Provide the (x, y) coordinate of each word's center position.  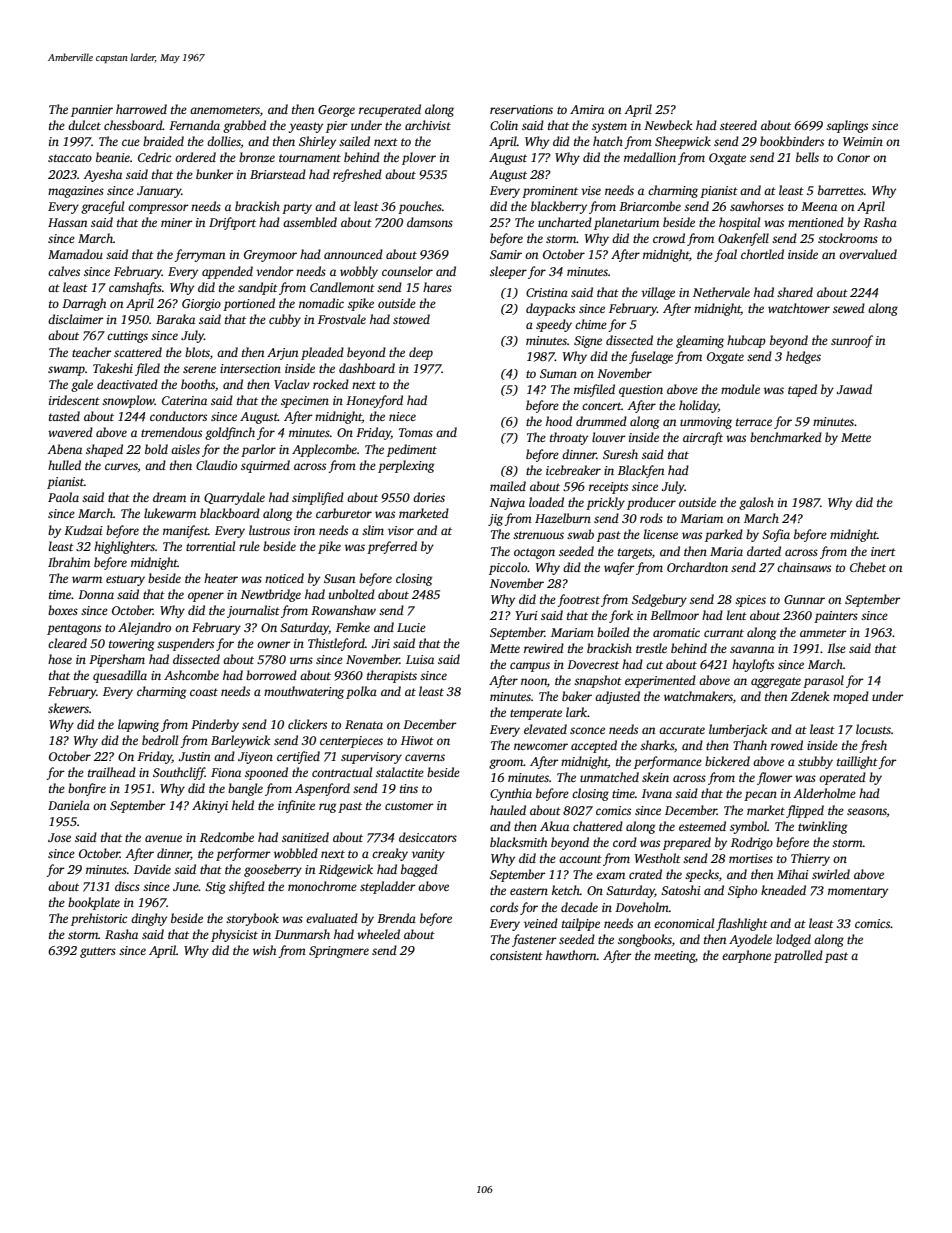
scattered (138, 352)
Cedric (154, 157)
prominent (550, 192)
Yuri (526, 615)
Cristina (547, 292)
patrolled (798, 956)
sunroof (852, 341)
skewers (68, 708)
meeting (674, 957)
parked (724, 535)
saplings (847, 126)
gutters (98, 952)
